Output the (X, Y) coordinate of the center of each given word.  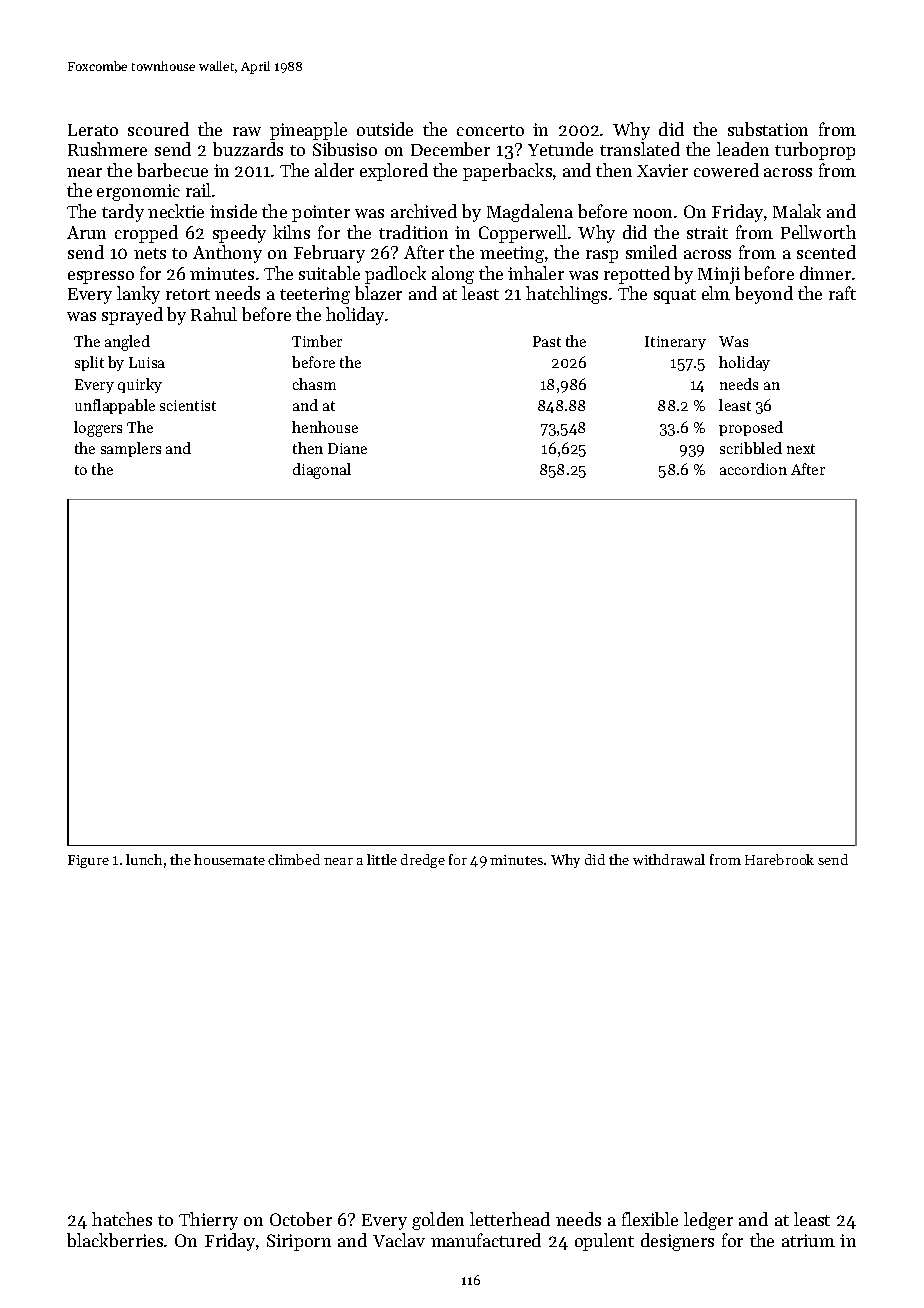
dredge (423, 861)
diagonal (322, 471)
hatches (122, 1219)
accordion (753, 469)
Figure (88, 861)
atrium (808, 1240)
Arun (86, 232)
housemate (229, 859)
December (450, 149)
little (382, 859)
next (801, 449)
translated (640, 149)
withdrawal (669, 859)
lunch (144, 859)
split (89, 363)
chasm (314, 384)
